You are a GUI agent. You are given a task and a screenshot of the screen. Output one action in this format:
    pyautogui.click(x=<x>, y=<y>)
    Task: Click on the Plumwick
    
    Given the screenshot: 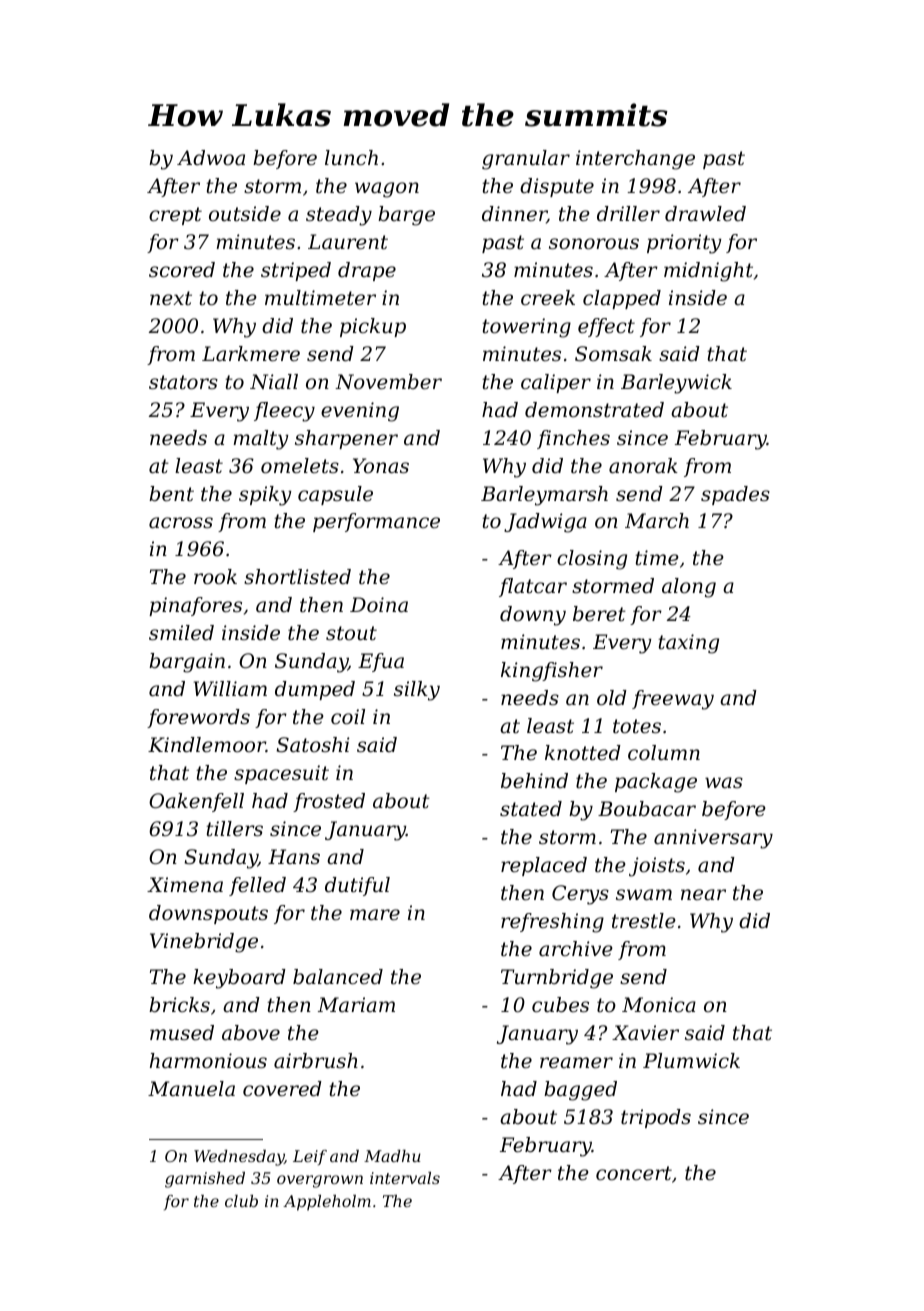 What is the action you would take?
    pyautogui.click(x=691, y=1061)
